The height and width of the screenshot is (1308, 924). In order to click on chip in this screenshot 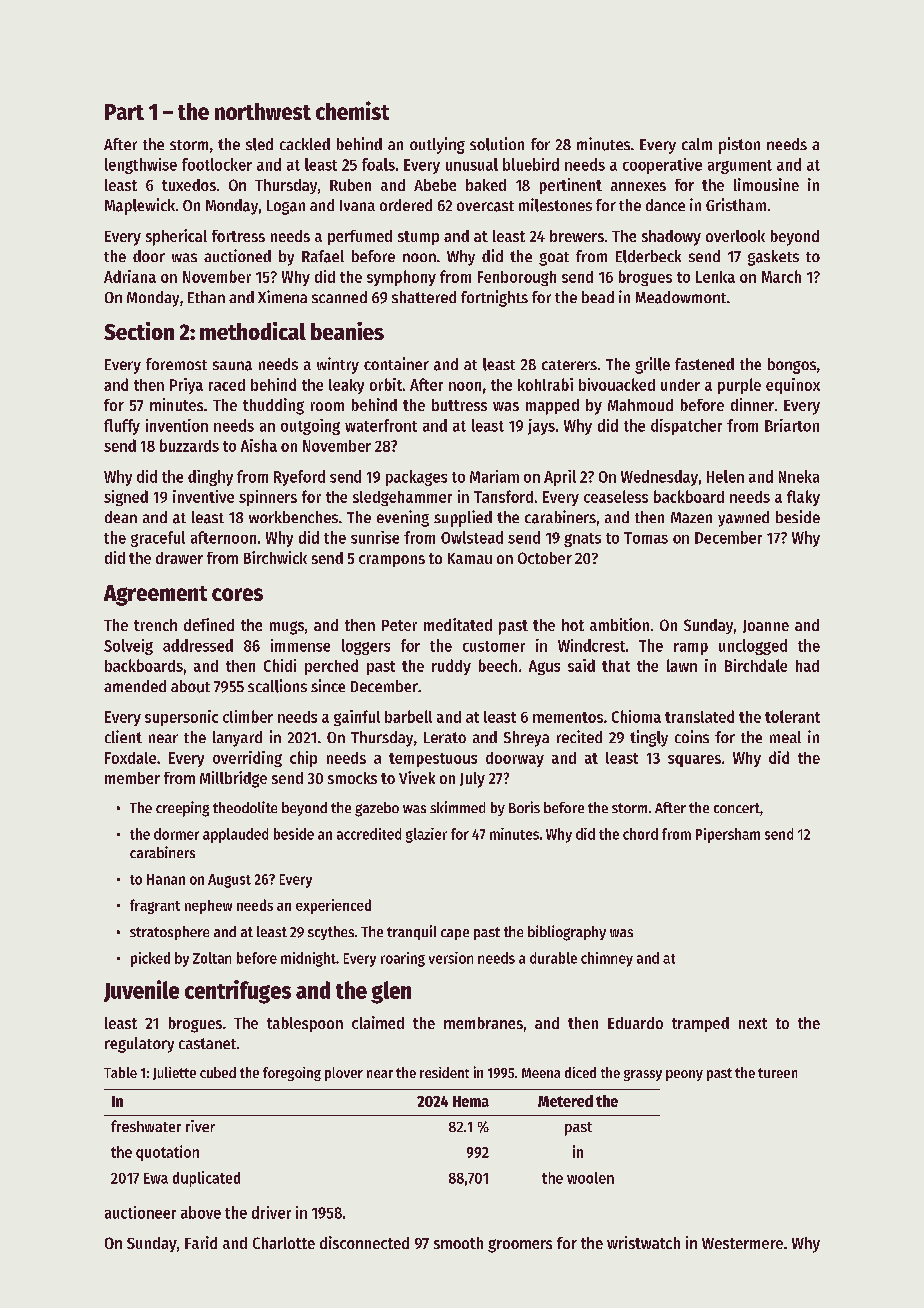, I will do `click(303, 759)`.
